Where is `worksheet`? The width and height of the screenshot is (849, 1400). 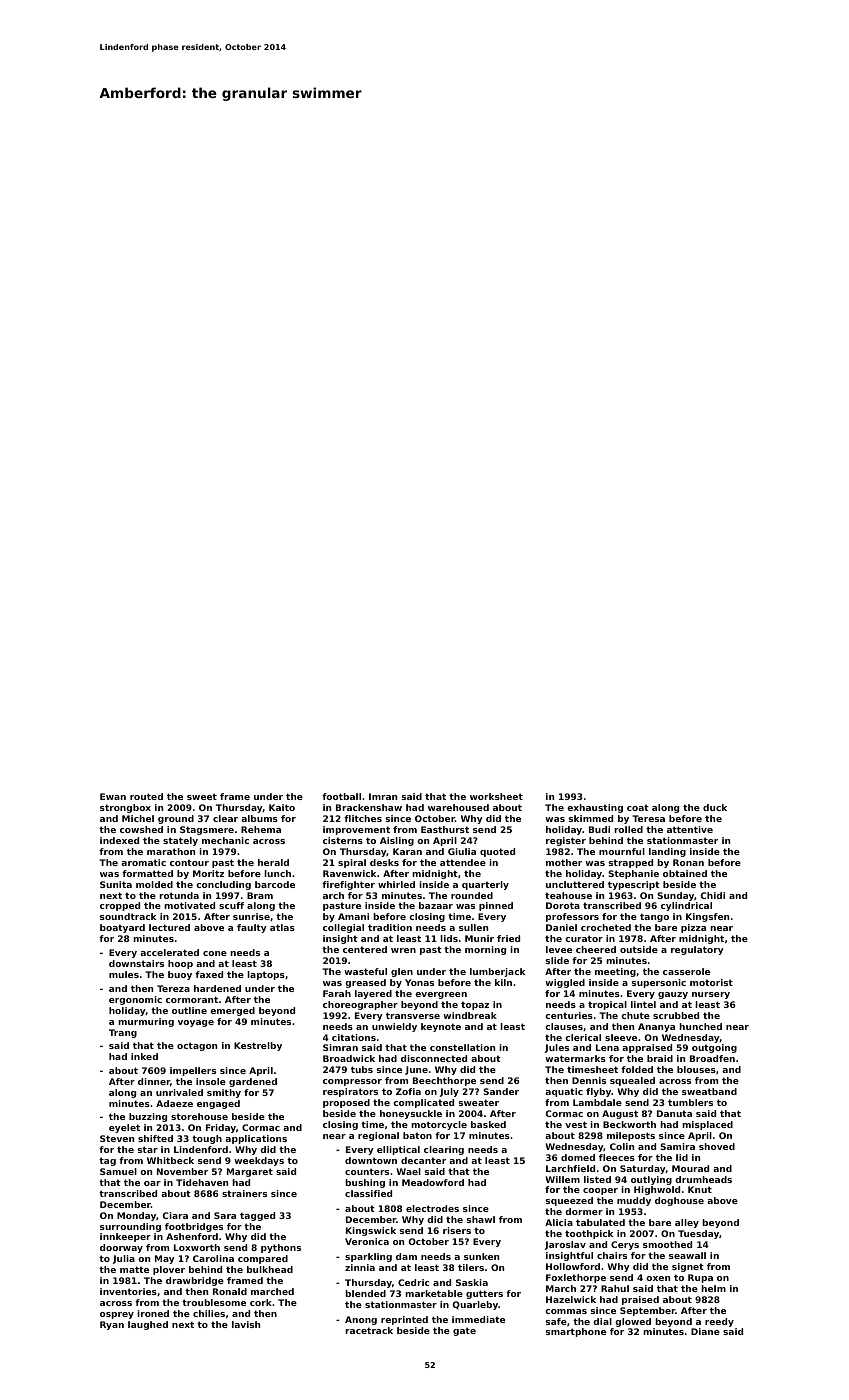 worksheet is located at coordinates (496, 796).
